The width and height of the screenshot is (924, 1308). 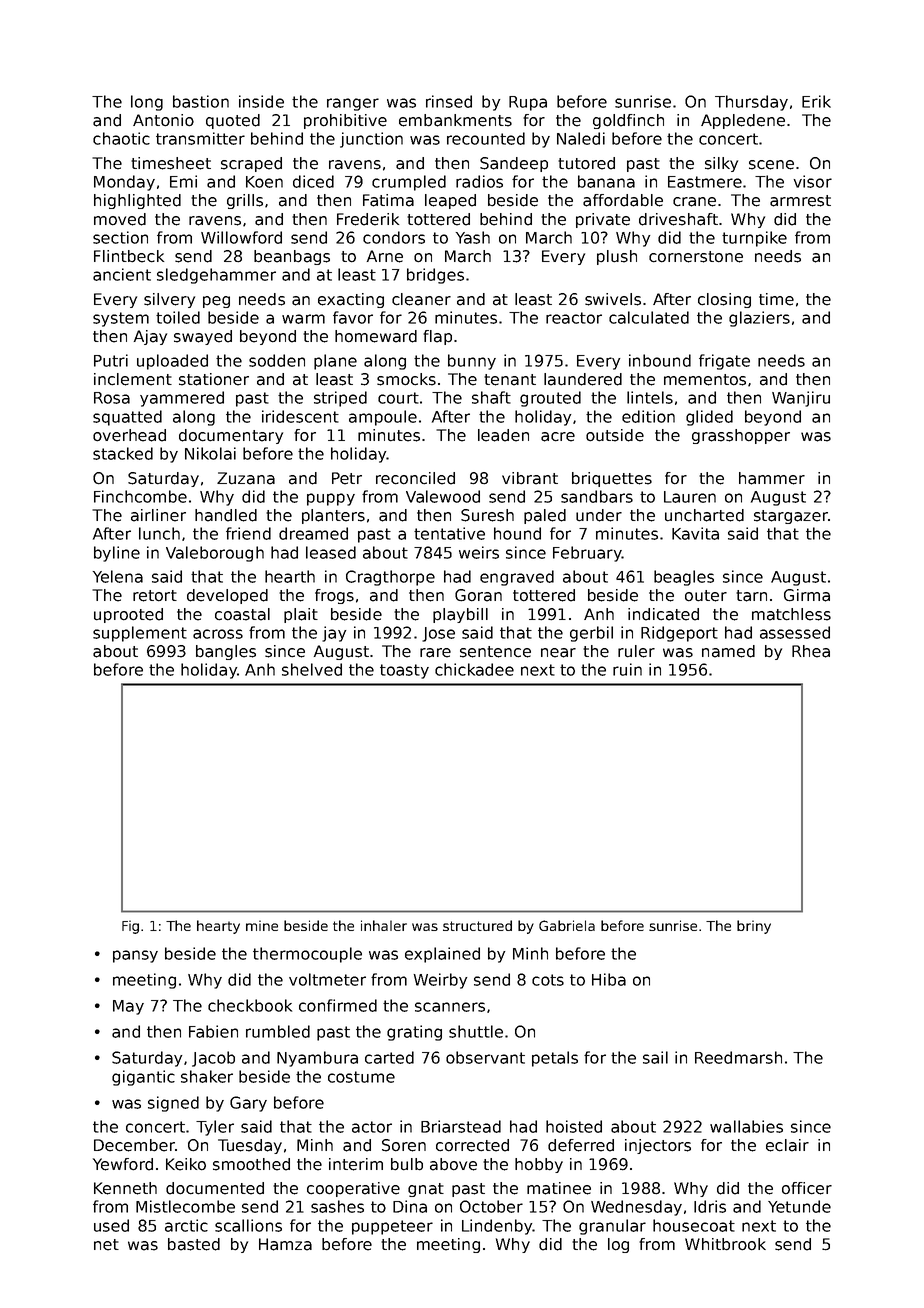 What do you see at coordinates (696, 257) in the screenshot?
I see `cornerstone` at bounding box center [696, 257].
